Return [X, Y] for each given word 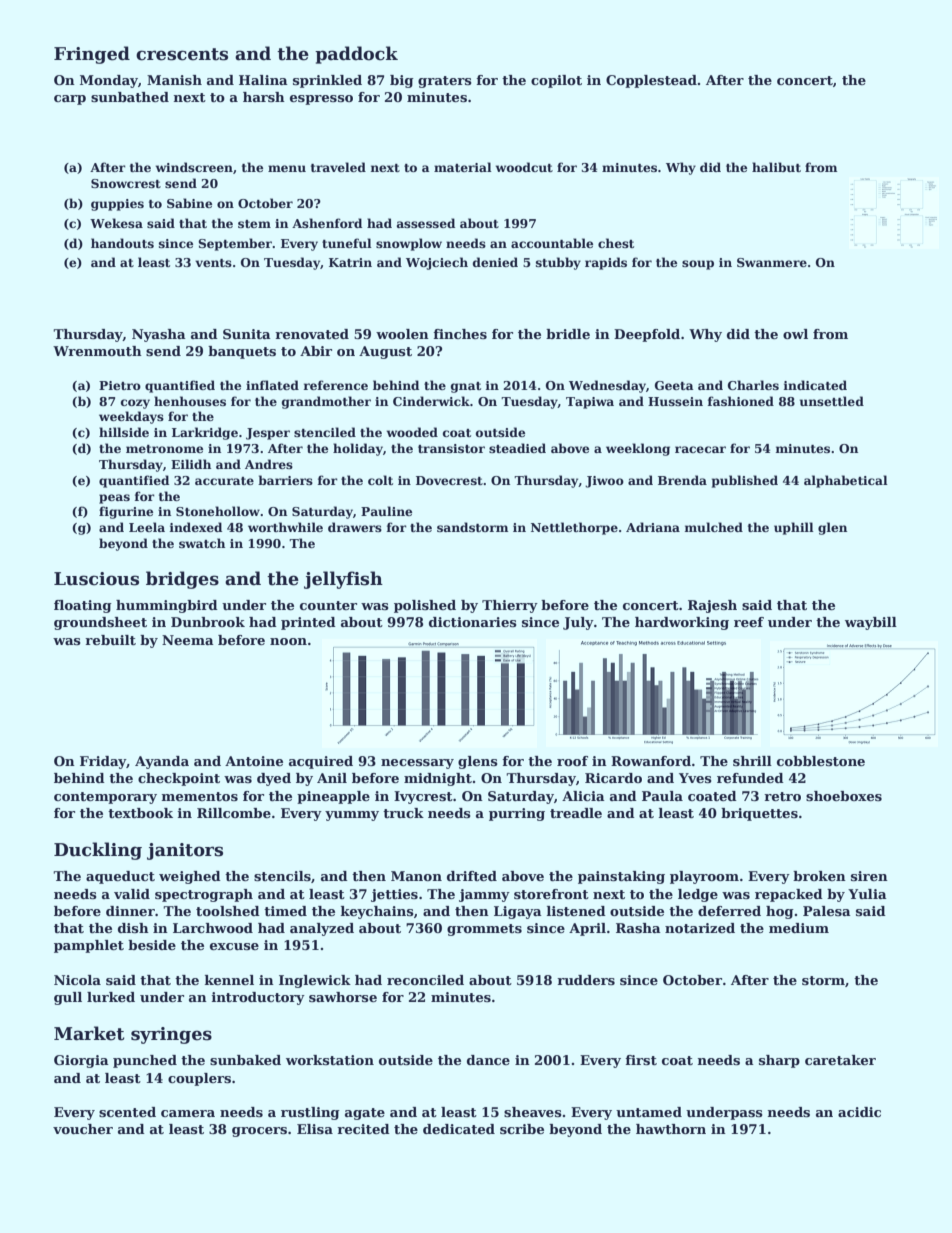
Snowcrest [126, 183]
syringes [171, 1035]
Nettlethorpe [574, 528]
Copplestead [651, 81]
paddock [356, 55]
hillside [124, 432]
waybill [871, 623]
